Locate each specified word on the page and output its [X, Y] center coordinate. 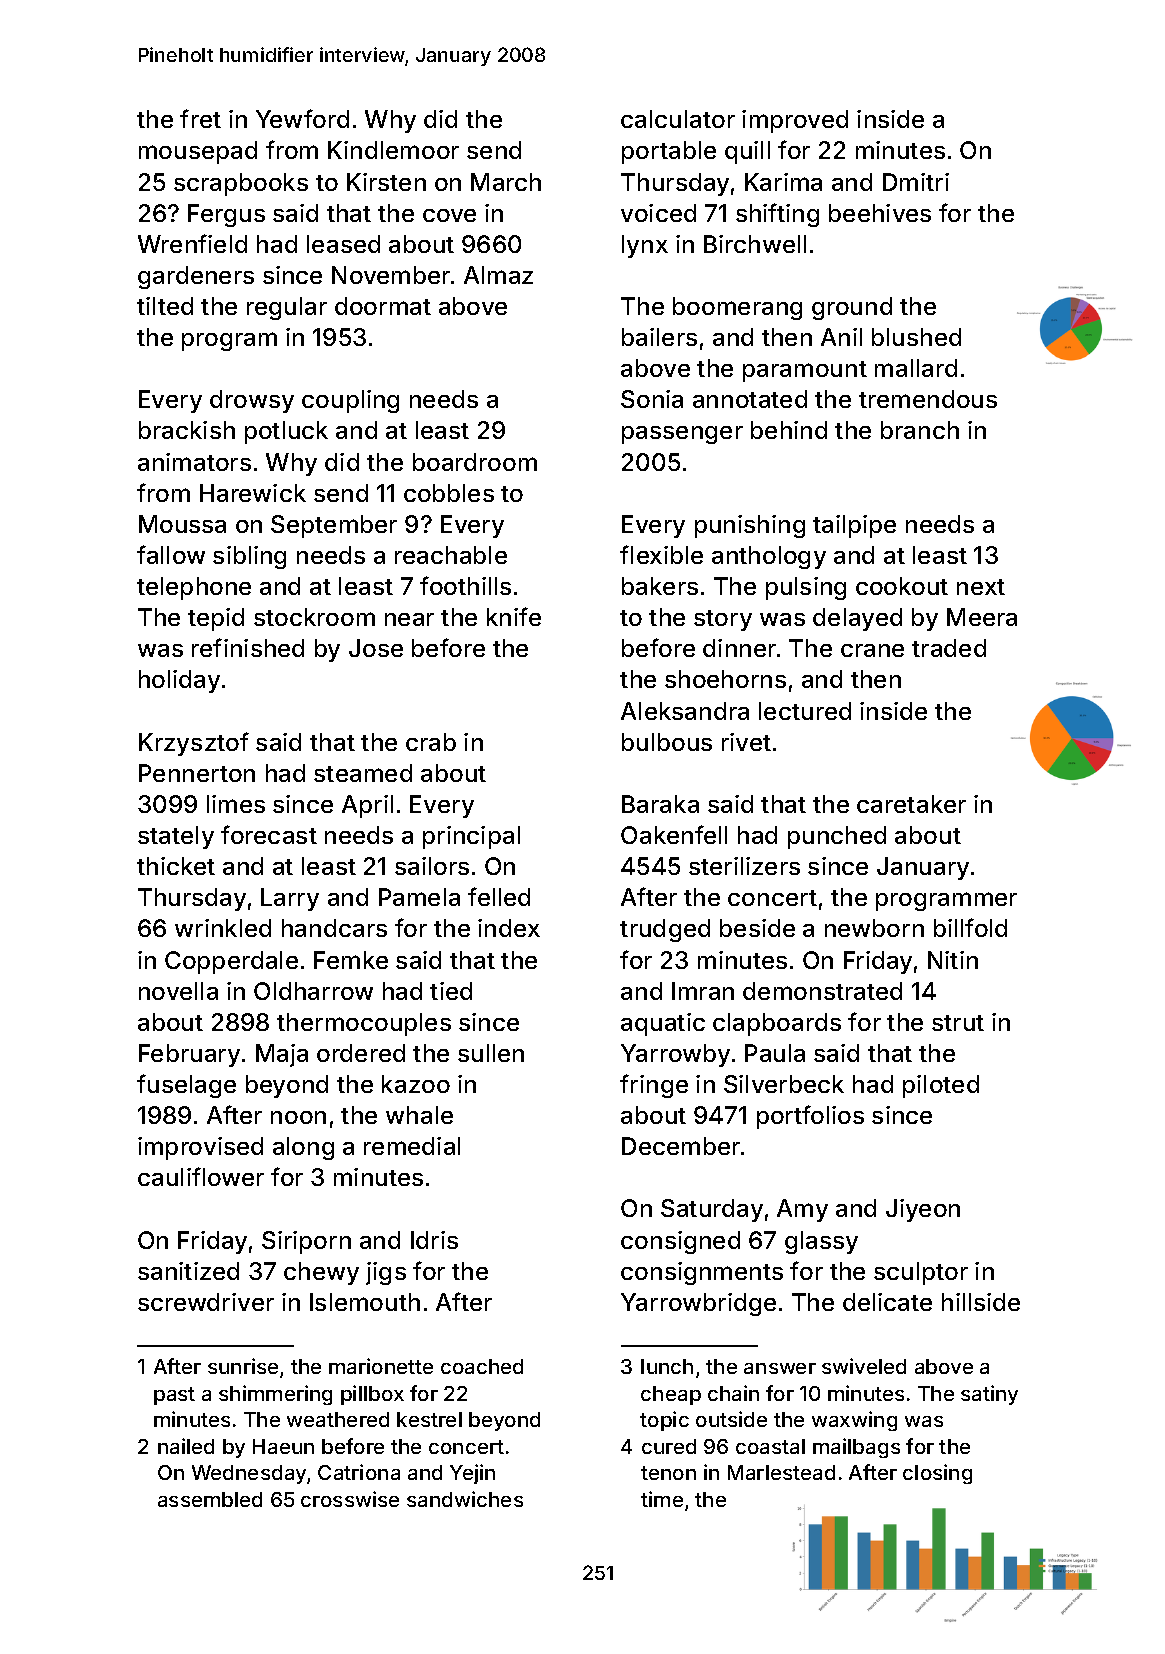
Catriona [359, 1472]
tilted [165, 306]
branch [920, 430]
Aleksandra [685, 711]
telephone [194, 588]
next [981, 587]
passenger [682, 435]
